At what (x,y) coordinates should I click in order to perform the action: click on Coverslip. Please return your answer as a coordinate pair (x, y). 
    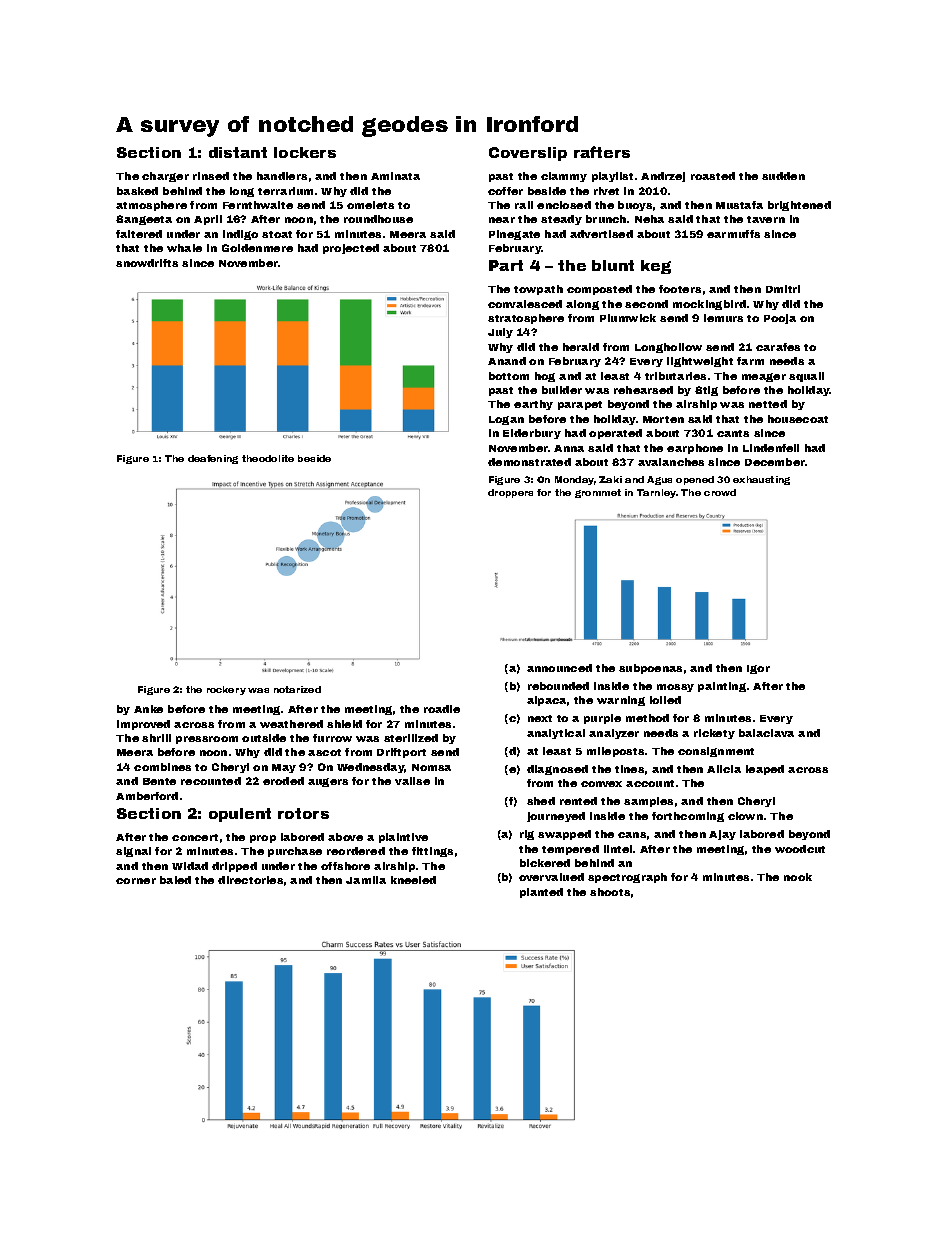
    Looking at the image, I should click on (528, 154).
